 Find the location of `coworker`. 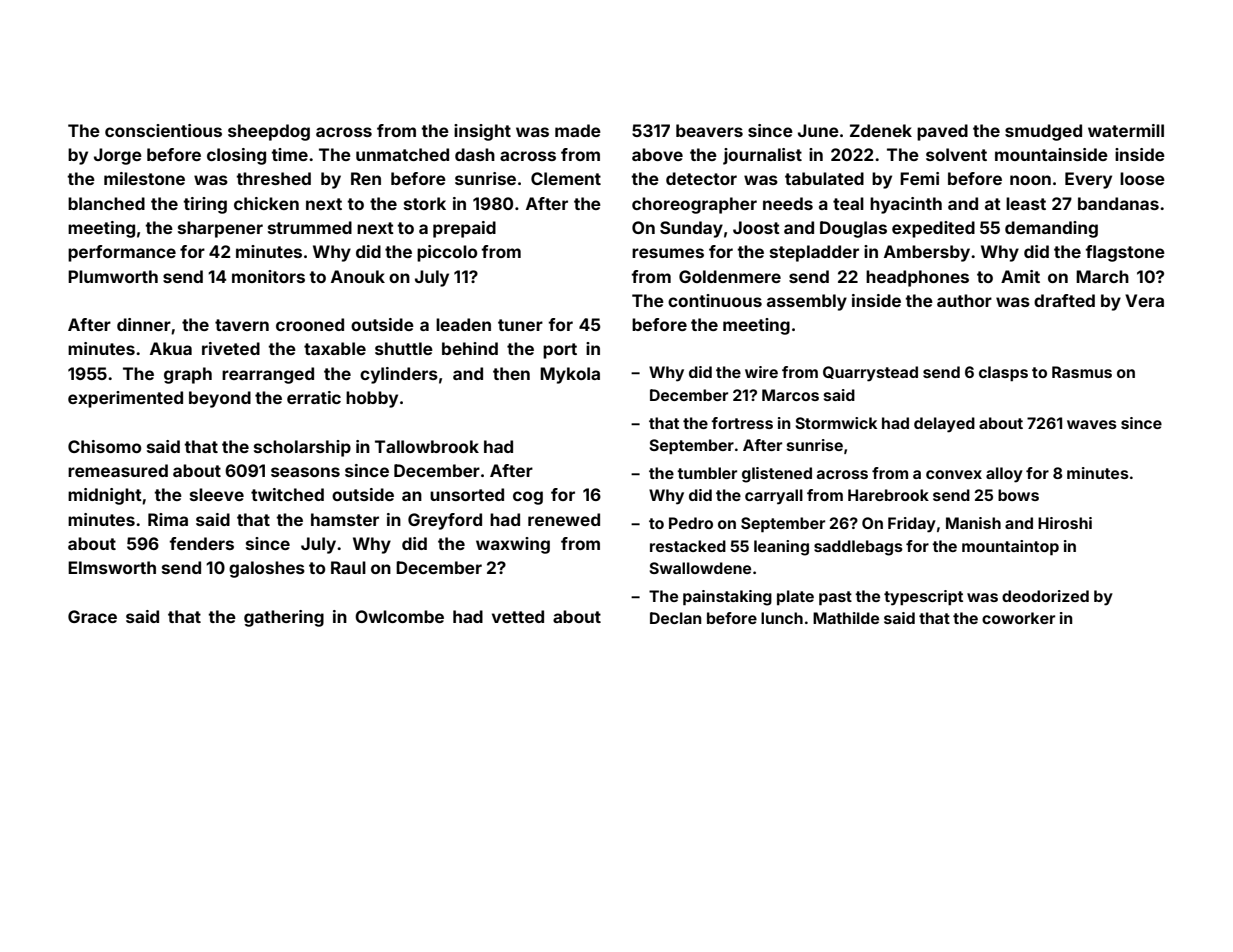

coworker is located at coordinates (1018, 618).
